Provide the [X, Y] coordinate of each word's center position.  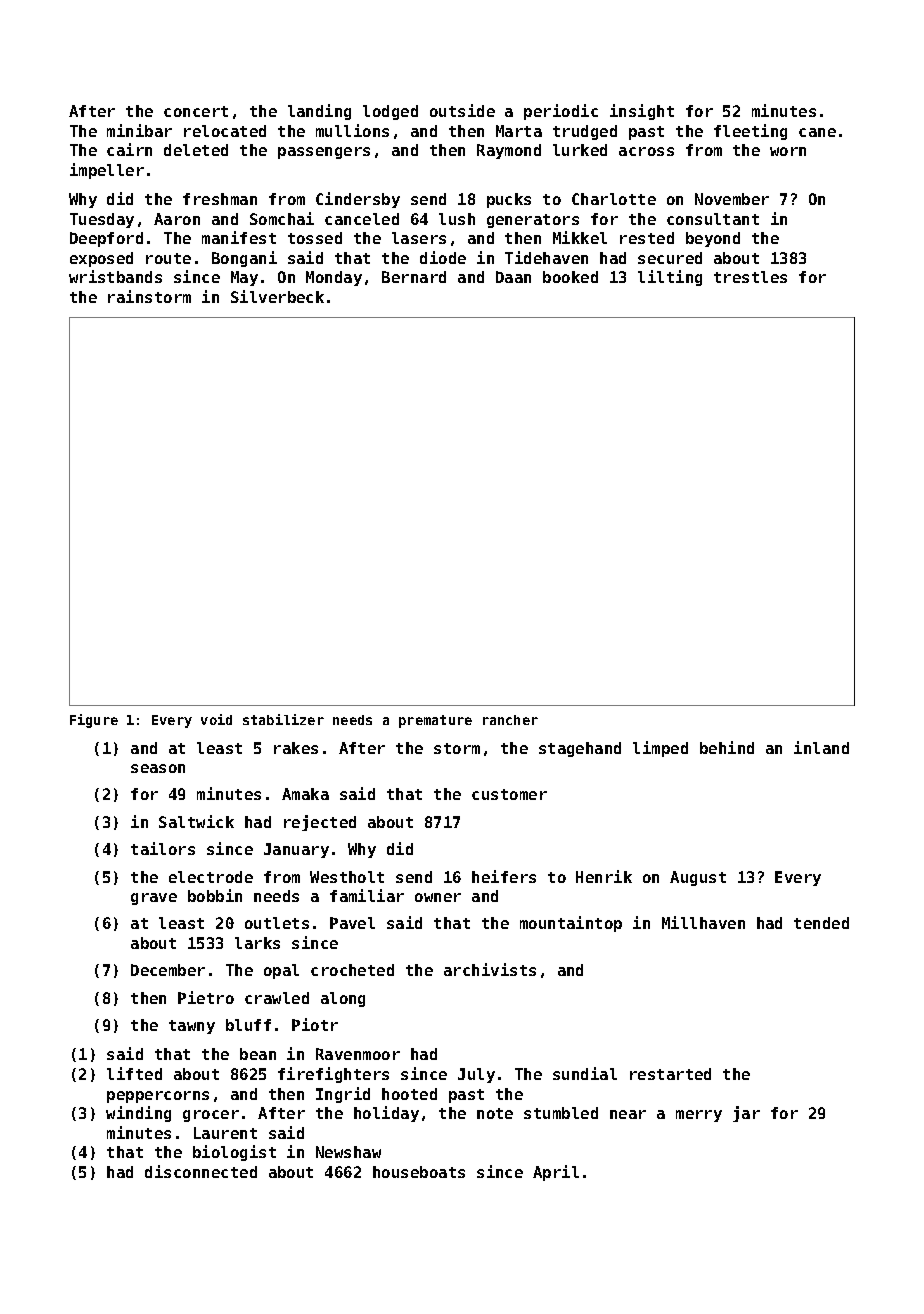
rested [647, 238]
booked [570, 277]
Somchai [282, 218]
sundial [585, 1073]
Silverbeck [277, 296]
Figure [94, 721]
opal [281, 971]
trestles [750, 277]
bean [258, 1054]
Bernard [414, 277]
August [698, 878]
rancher [510, 720]
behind [727, 747]
